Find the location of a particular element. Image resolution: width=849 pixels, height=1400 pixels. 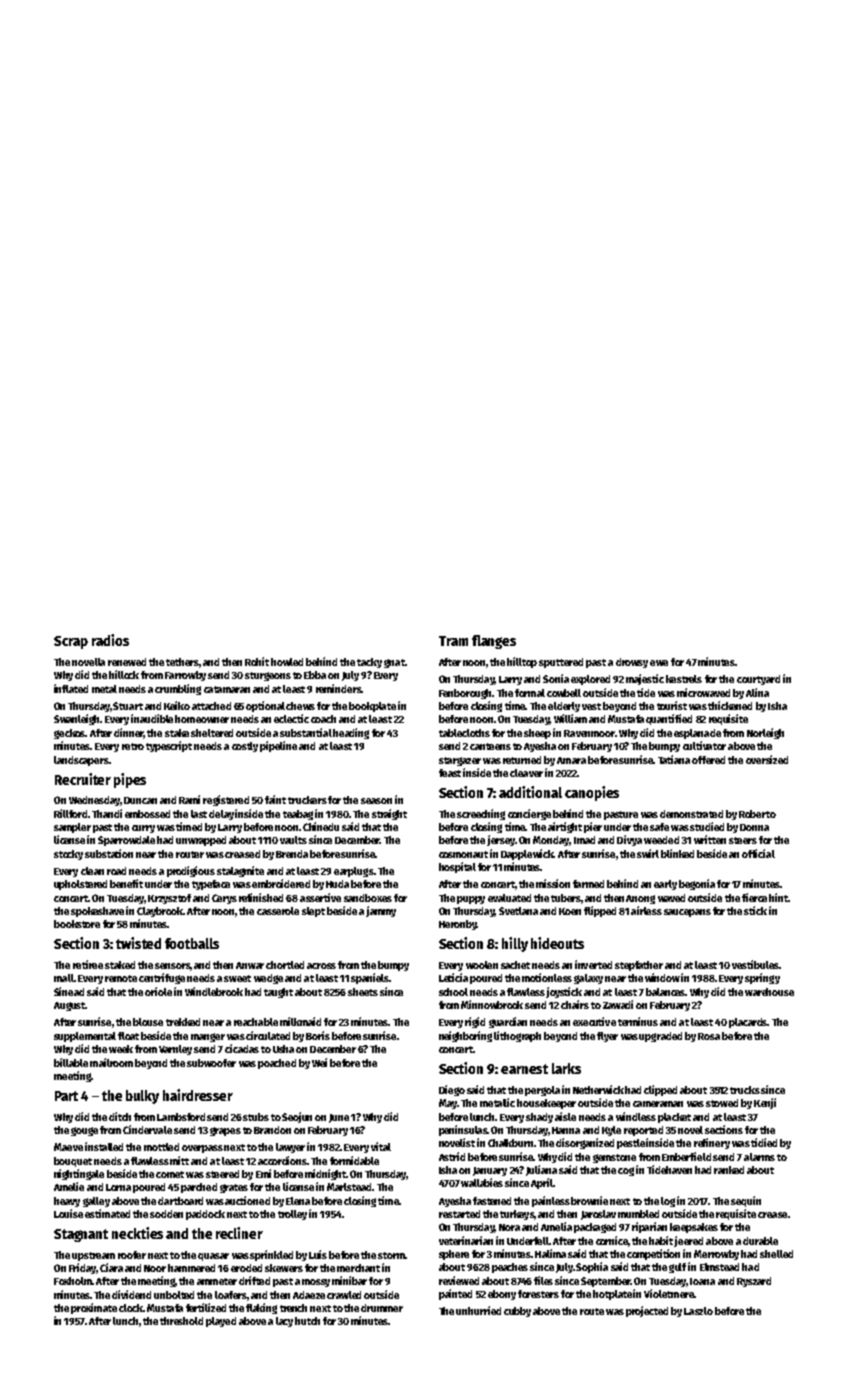

canopies is located at coordinates (592, 793).
